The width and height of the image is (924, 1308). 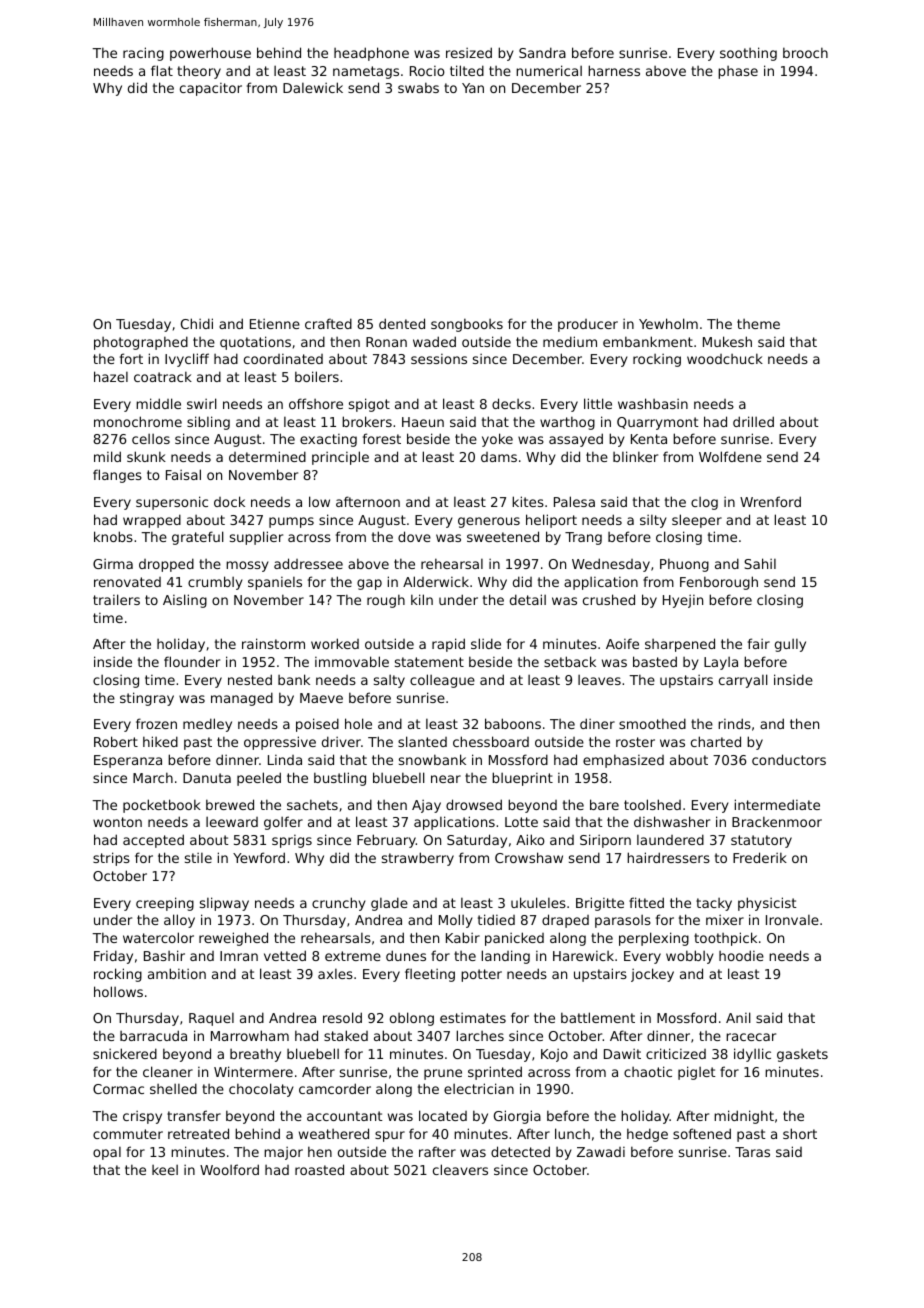 What do you see at coordinates (168, 1071) in the image?
I see `cleaner` at bounding box center [168, 1071].
